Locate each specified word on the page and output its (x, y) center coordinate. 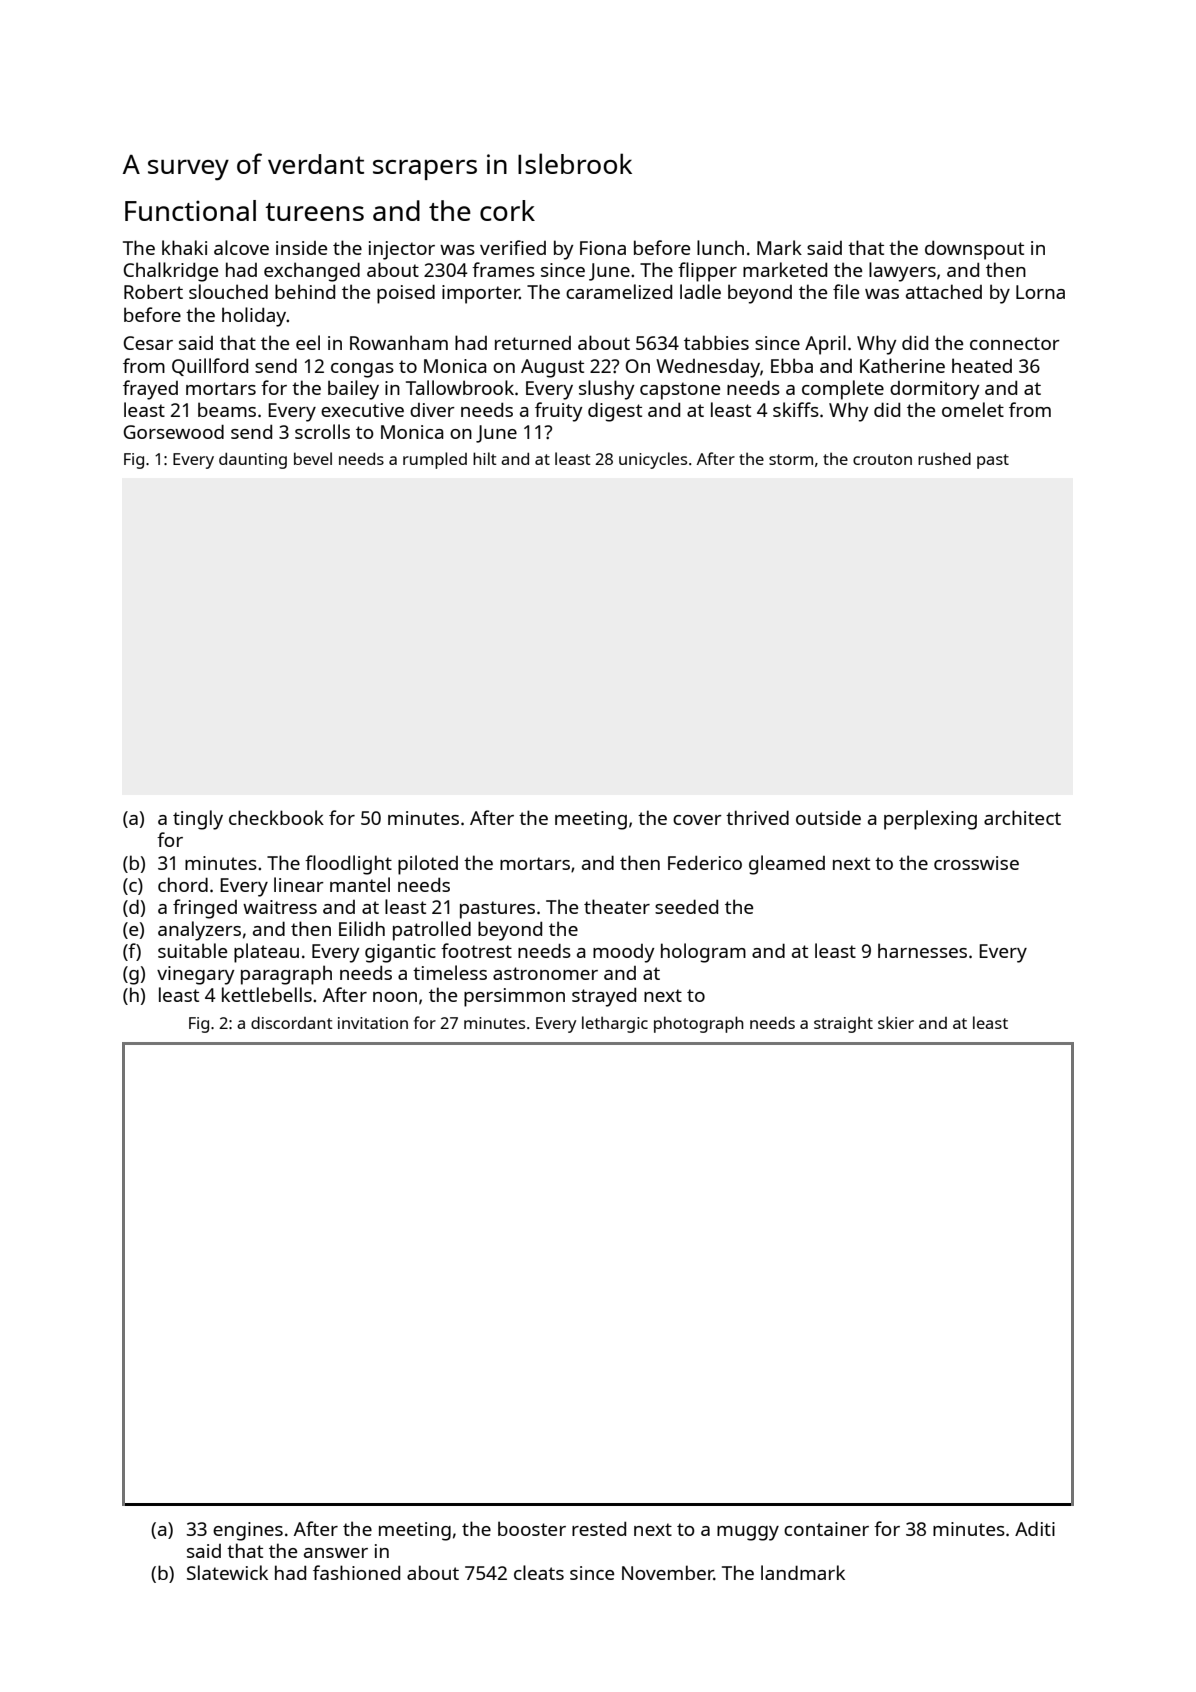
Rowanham (399, 342)
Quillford (210, 367)
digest (615, 412)
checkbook (276, 817)
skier (896, 1022)
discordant (292, 1023)
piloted (428, 865)
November (668, 1572)
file (846, 291)
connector (1015, 343)
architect (1022, 817)
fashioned (356, 1572)
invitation (373, 1023)
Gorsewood (174, 431)
